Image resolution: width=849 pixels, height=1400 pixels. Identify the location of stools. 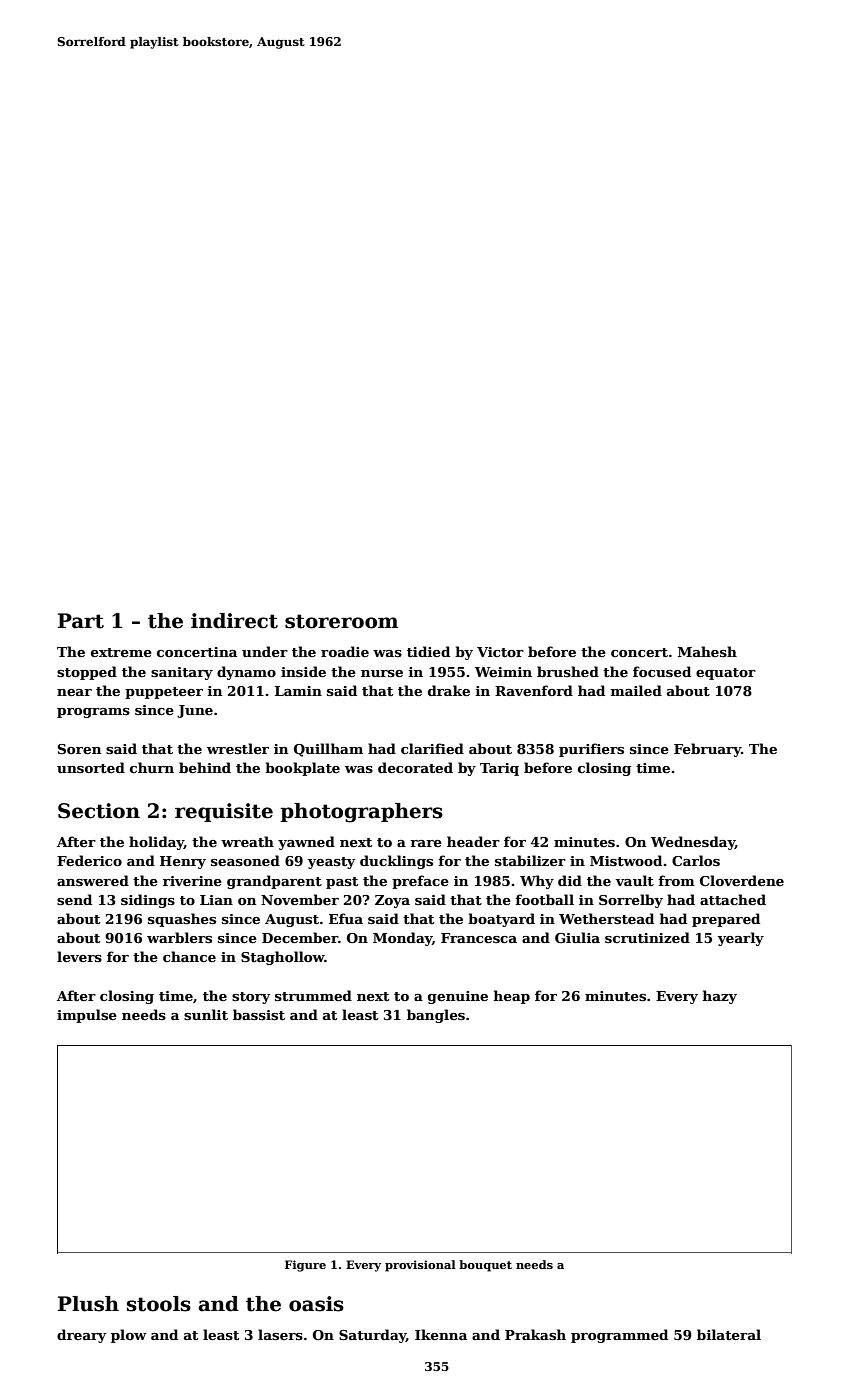
(159, 1304).
